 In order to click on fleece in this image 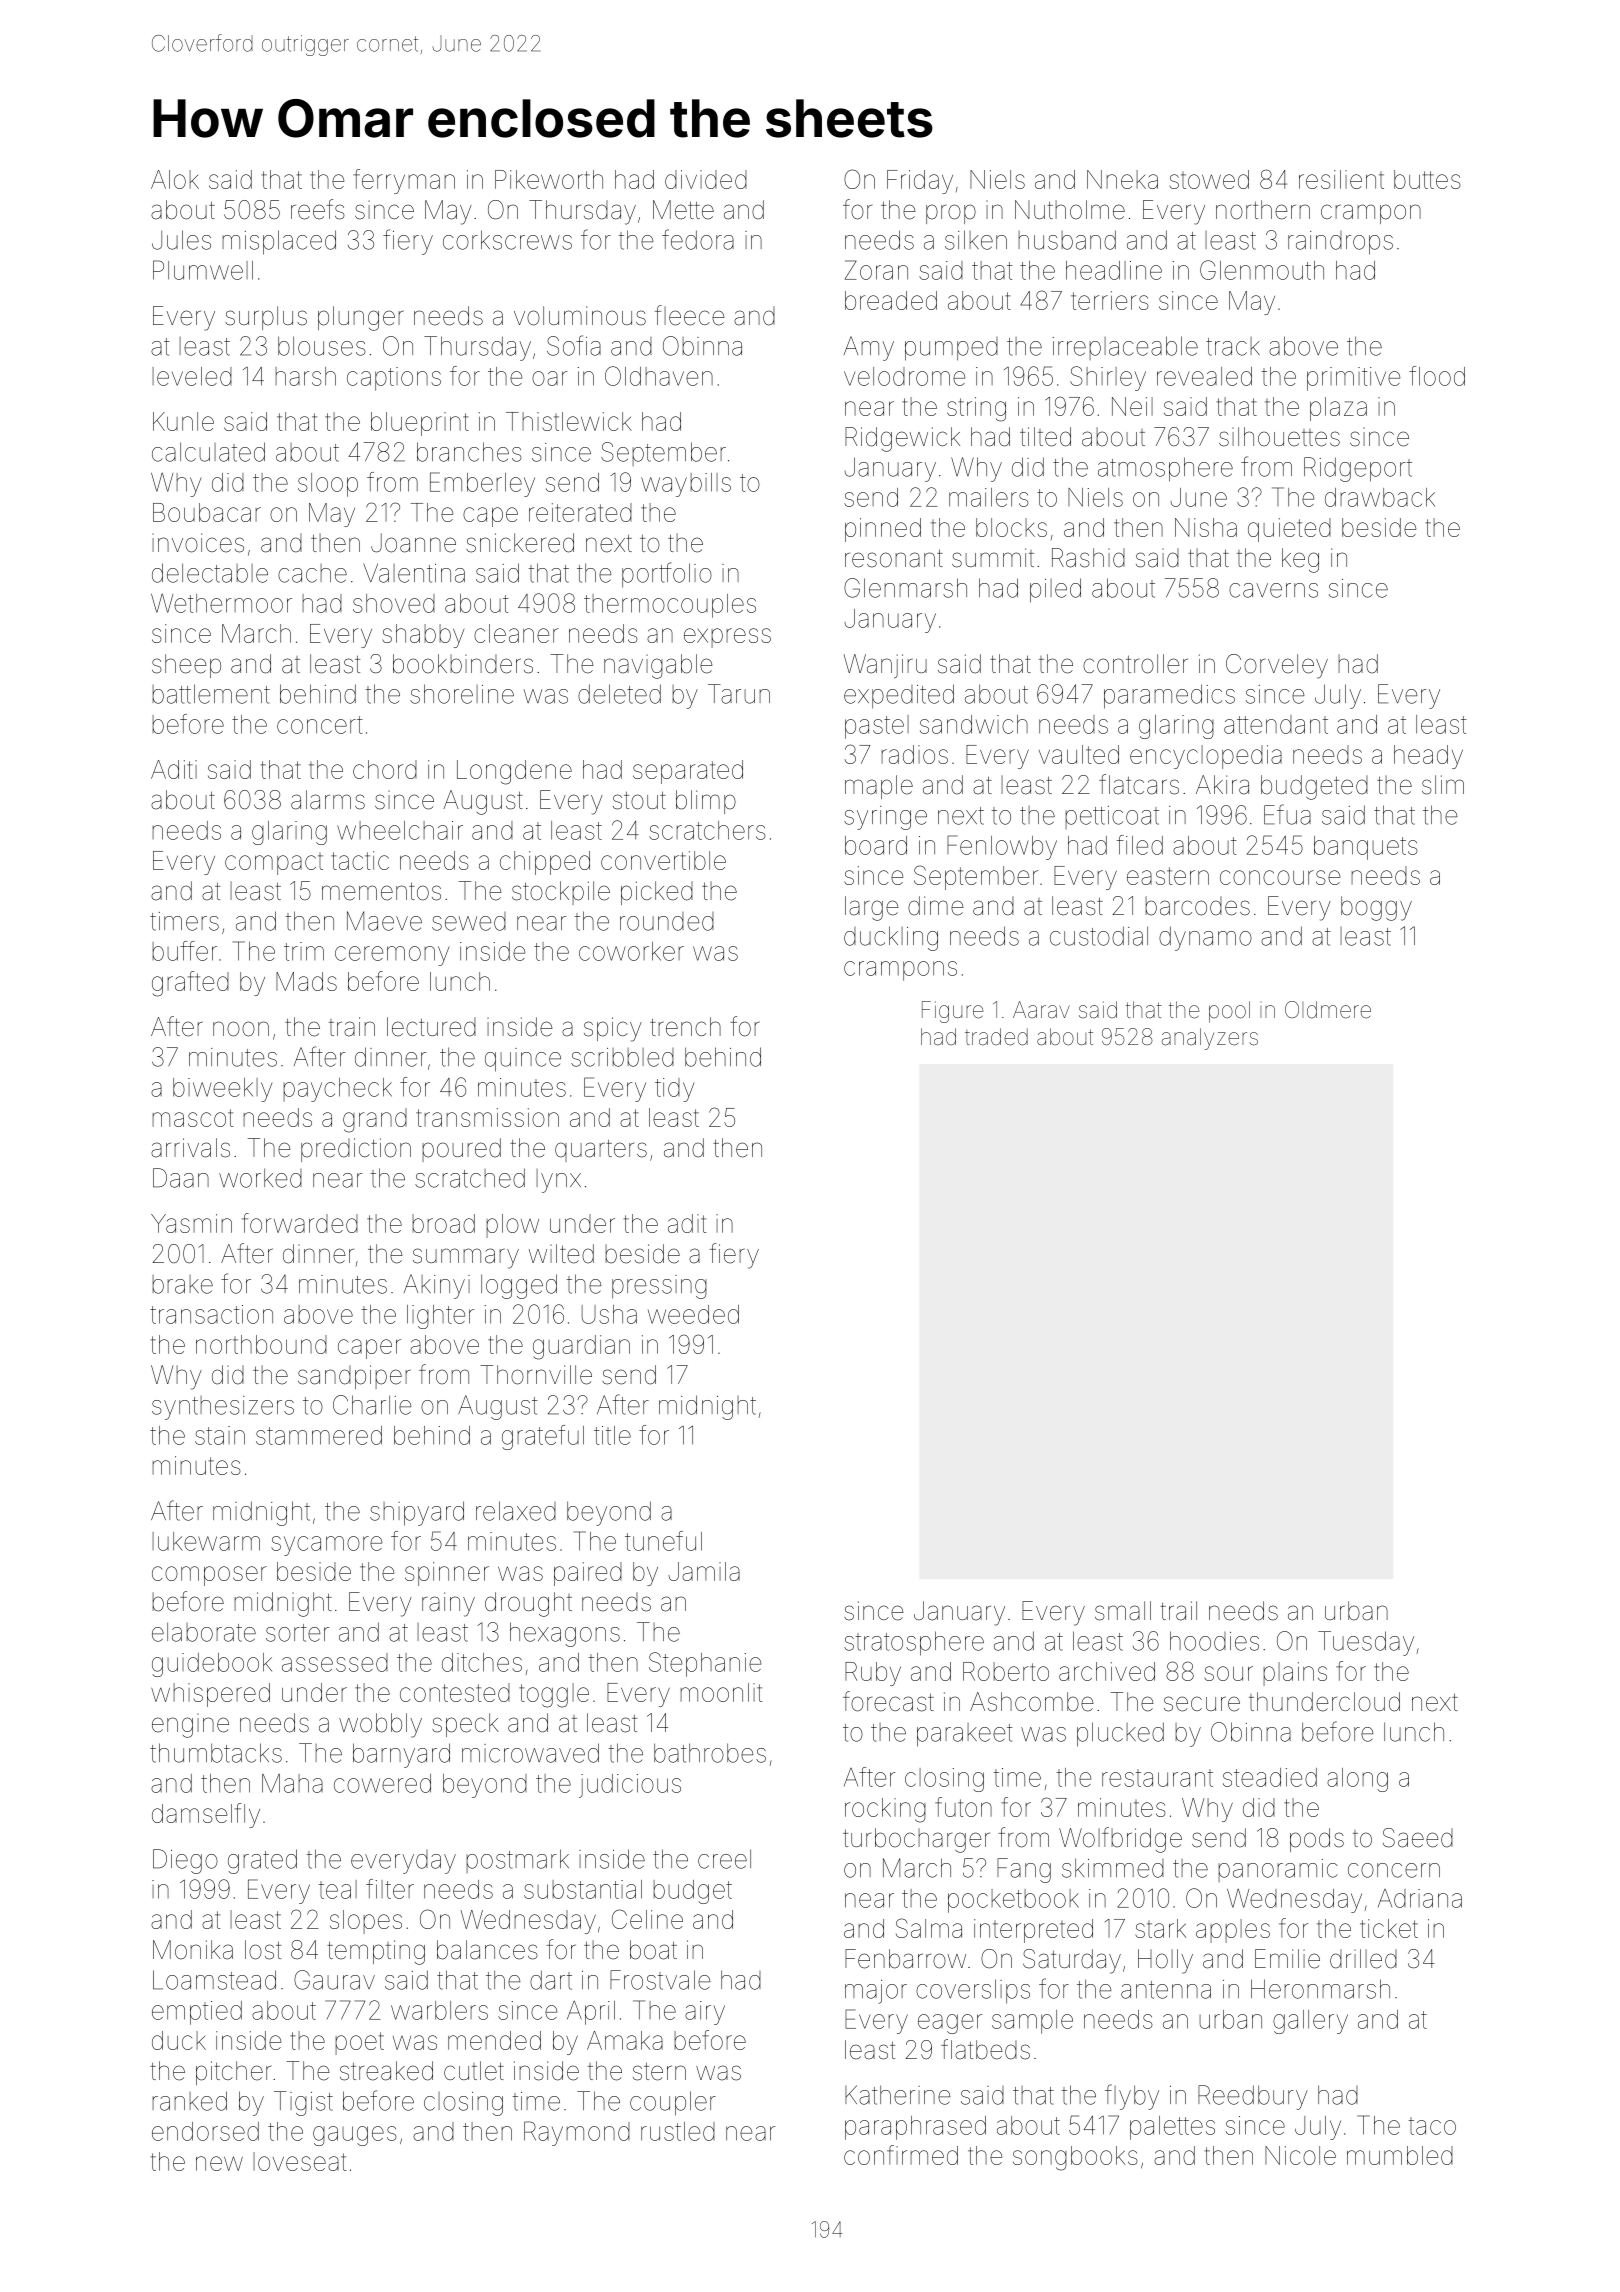, I will do `click(689, 315)`.
